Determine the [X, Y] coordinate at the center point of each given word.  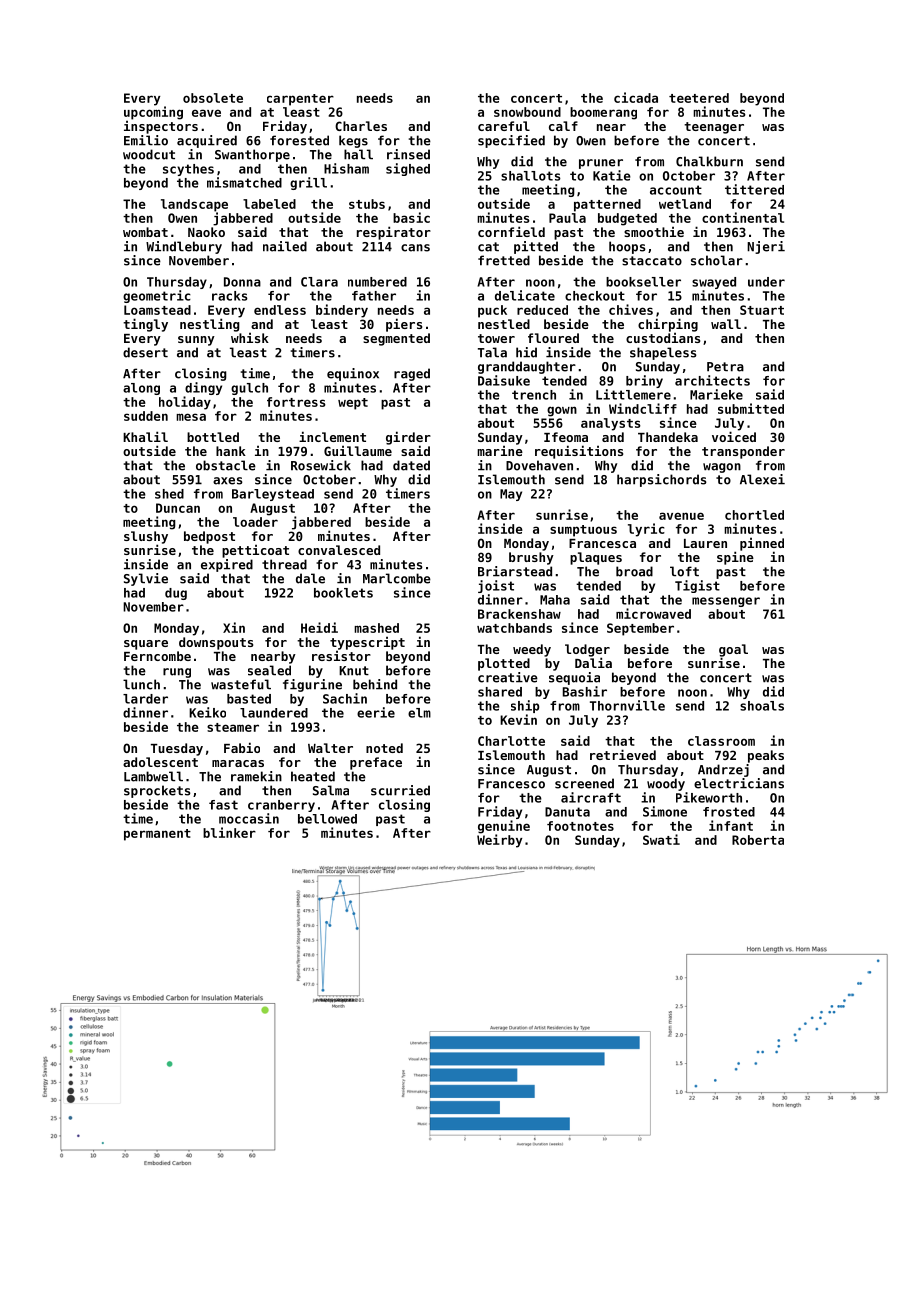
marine [500, 451]
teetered [699, 98]
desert [145, 352]
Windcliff [643, 408]
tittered [754, 189]
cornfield [511, 231]
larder [145, 699]
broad [634, 571]
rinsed [408, 154]
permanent [157, 835]
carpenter [300, 100]
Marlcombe [397, 578]
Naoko [206, 232]
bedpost [209, 537]
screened [584, 783]
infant [731, 825]
